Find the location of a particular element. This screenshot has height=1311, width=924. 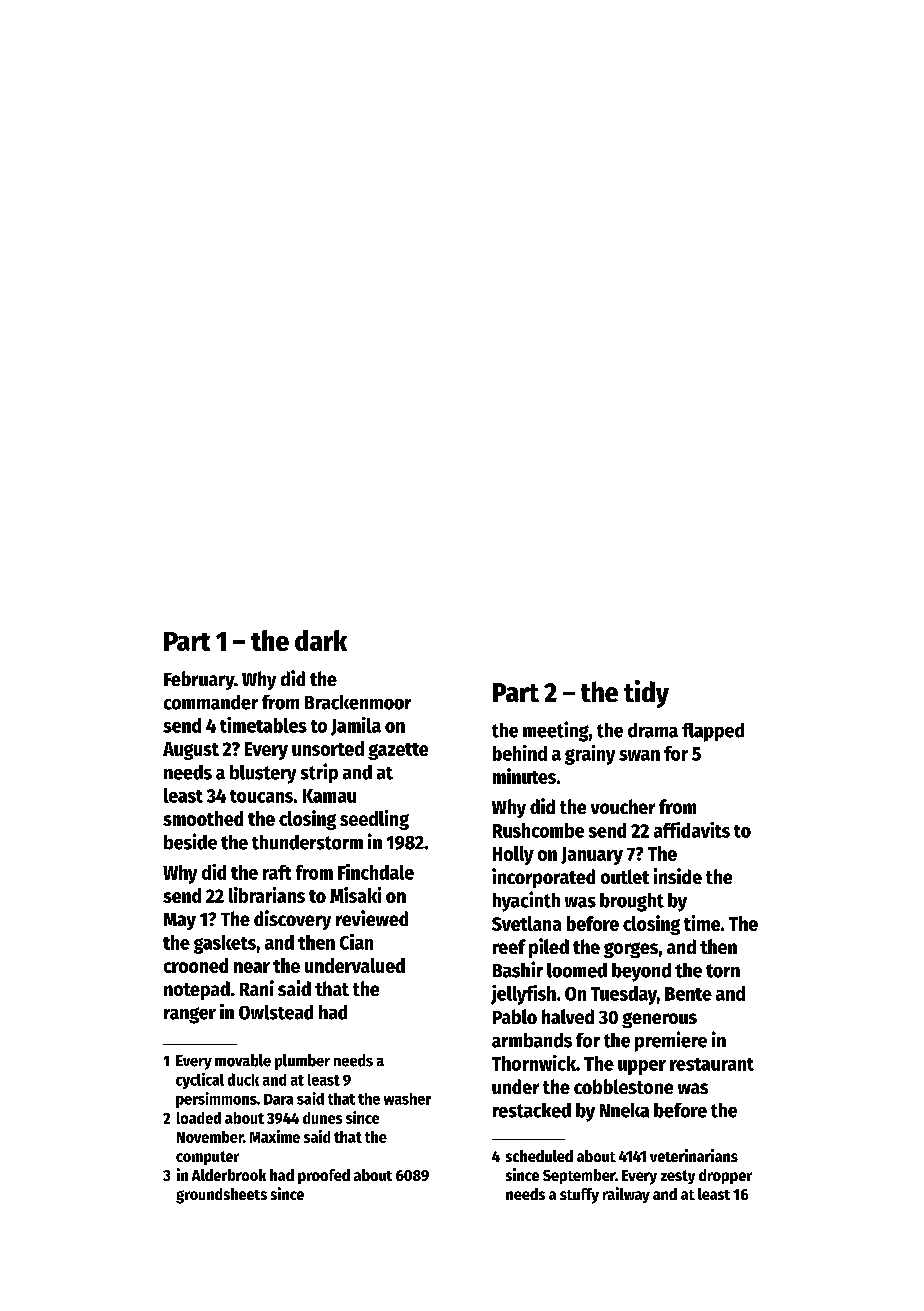

armbands is located at coordinates (532, 1040).
